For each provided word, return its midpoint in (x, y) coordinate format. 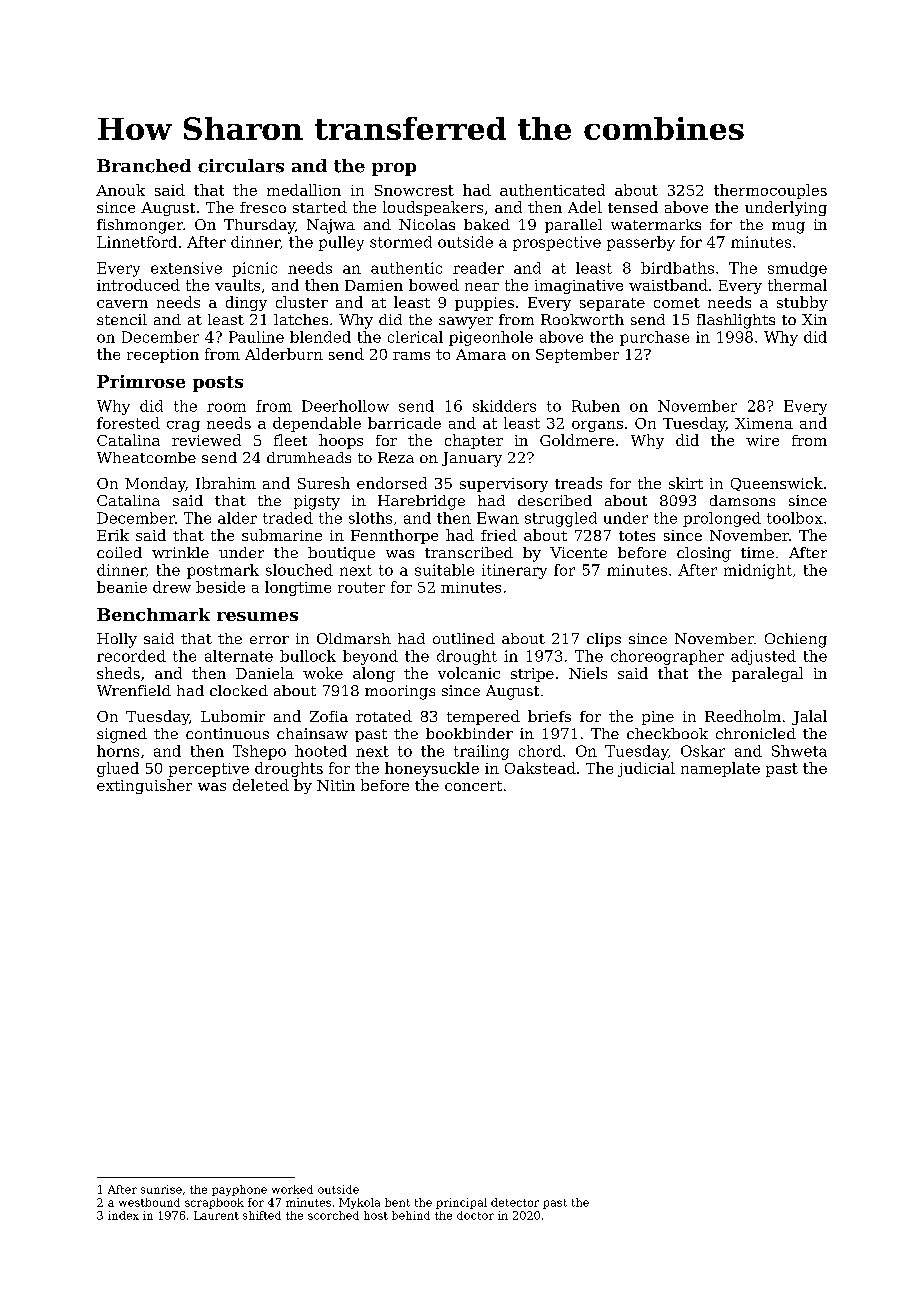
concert (473, 786)
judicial (646, 769)
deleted (261, 785)
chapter (474, 441)
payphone (239, 1190)
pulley (341, 243)
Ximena (764, 423)
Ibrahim (226, 483)
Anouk (120, 190)
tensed (633, 207)
